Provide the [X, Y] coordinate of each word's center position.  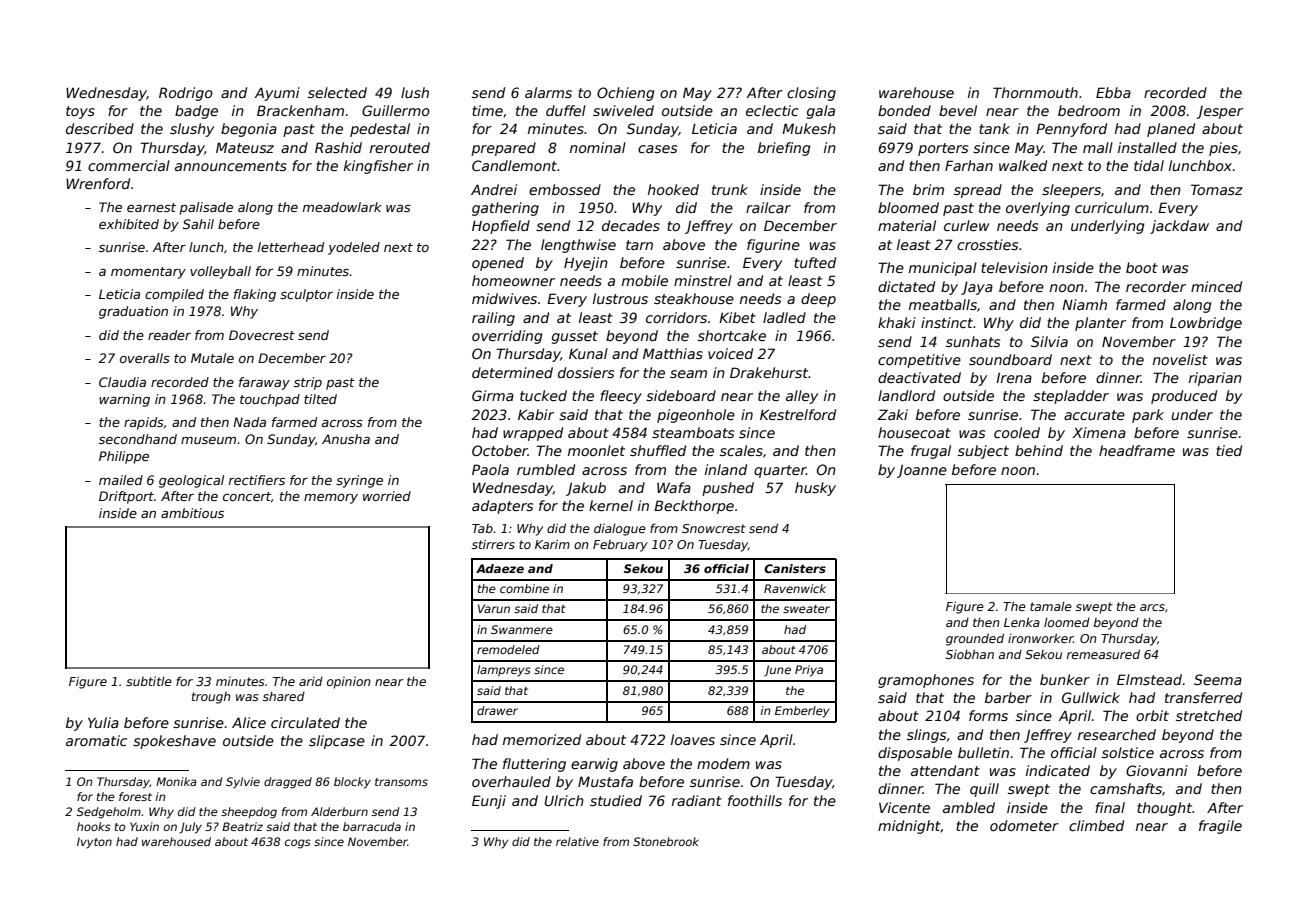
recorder [1156, 286]
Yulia [103, 722]
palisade [206, 208]
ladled [784, 317]
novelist [1180, 359]
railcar [768, 207]
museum [208, 440]
